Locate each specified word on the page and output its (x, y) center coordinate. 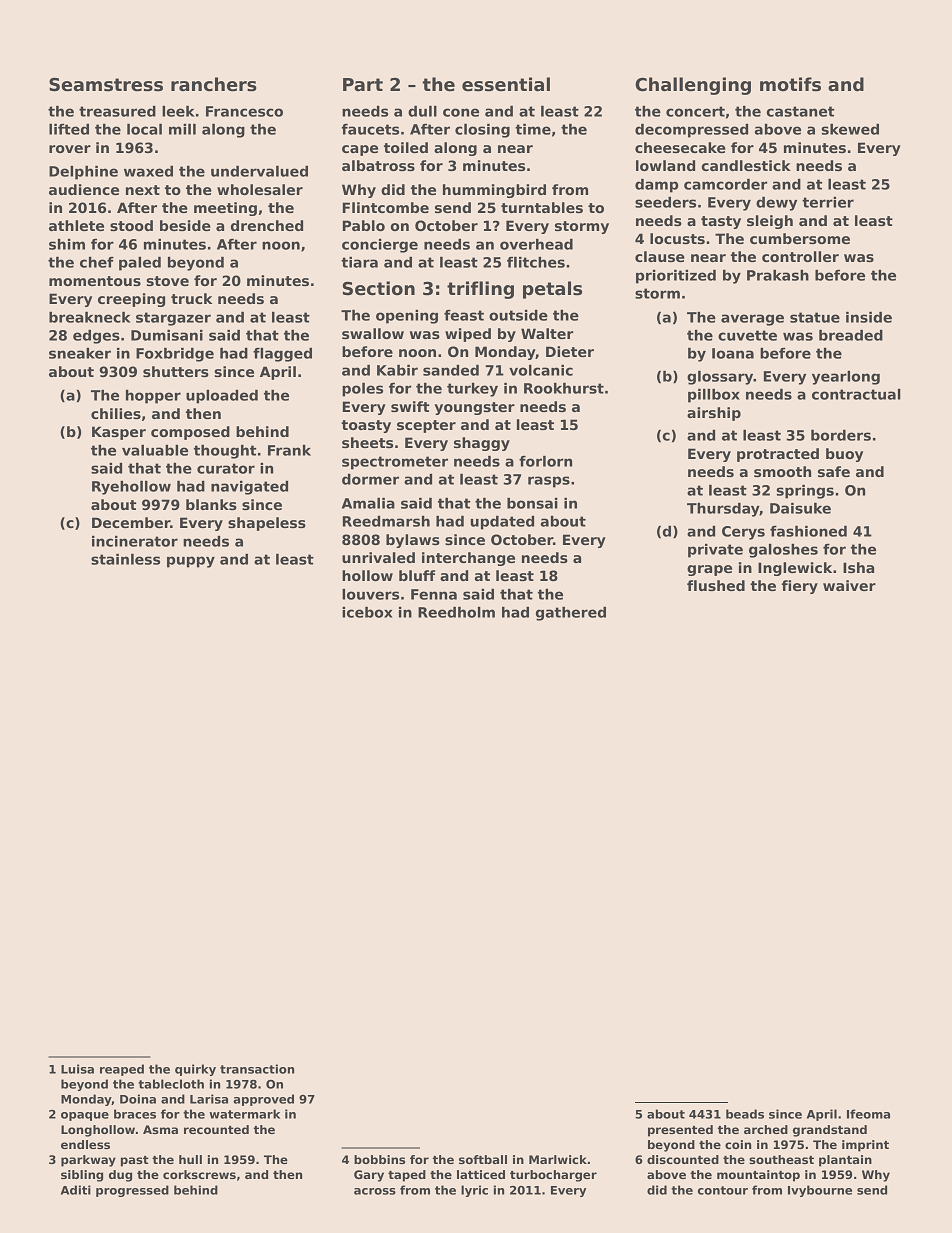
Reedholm (456, 612)
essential (506, 84)
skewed (850, 129)
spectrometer (395, 463)
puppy (191, 562)
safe (834, 471)
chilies (116, 413)
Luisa (77, 1069)
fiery (799, 587)
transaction (257, 1069)
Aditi (76, 1190)
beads (745, 1114)
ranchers (214, 84)
